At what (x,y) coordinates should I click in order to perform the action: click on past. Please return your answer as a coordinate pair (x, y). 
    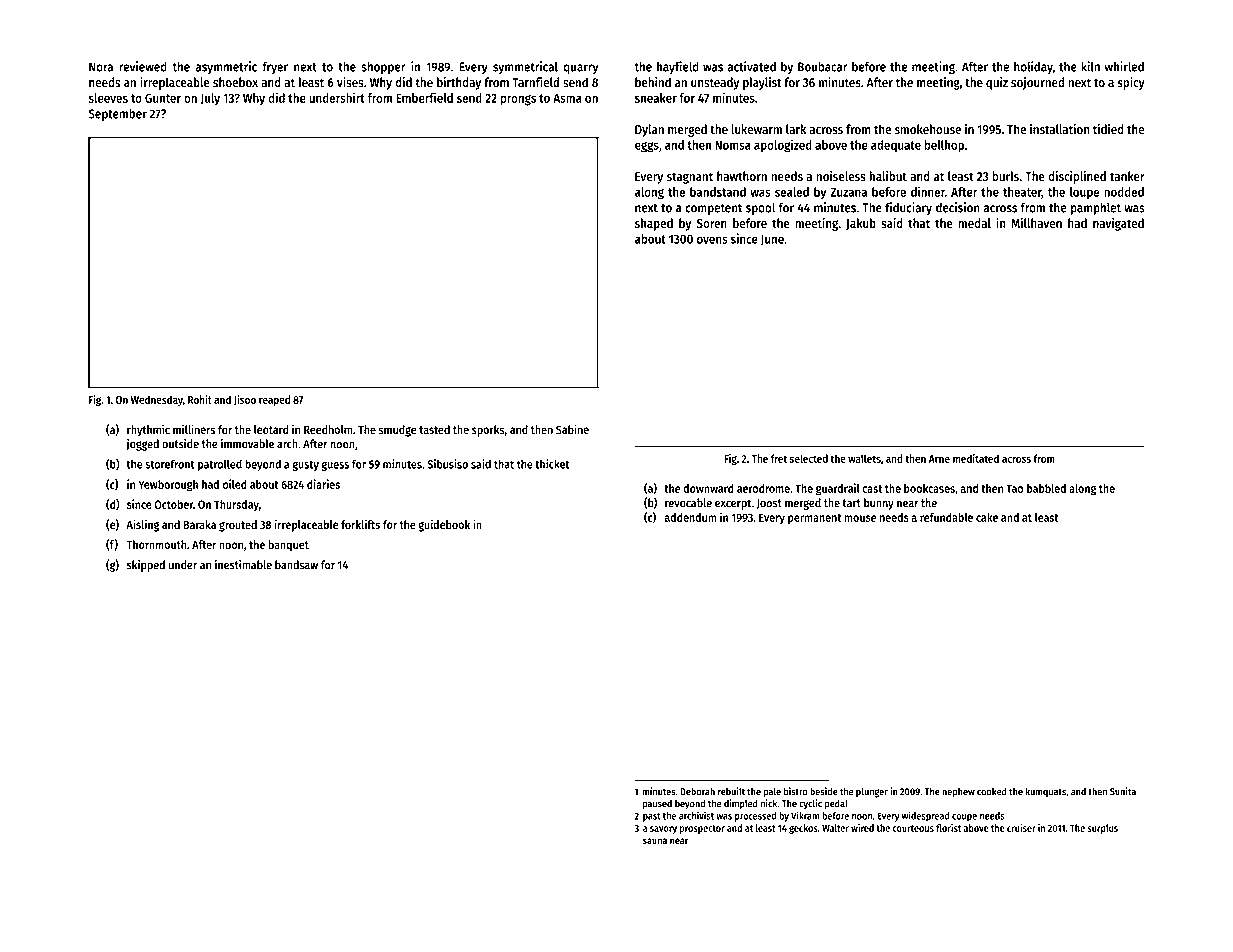
    Looking at the image, I should click on (652, 817).
